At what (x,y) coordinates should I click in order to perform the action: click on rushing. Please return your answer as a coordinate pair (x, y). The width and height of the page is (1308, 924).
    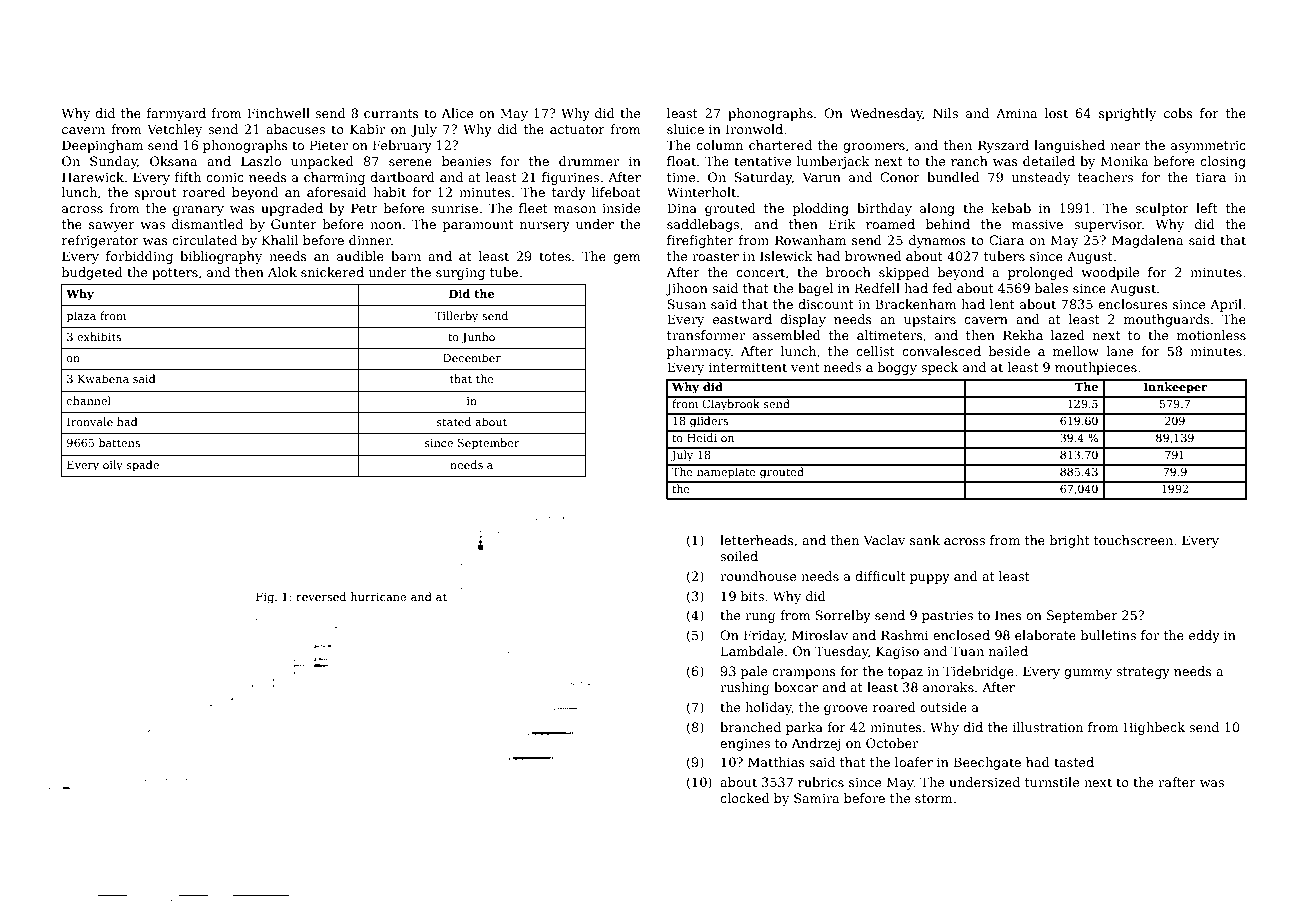
    Looking at the image, I should click on (745, 688).
